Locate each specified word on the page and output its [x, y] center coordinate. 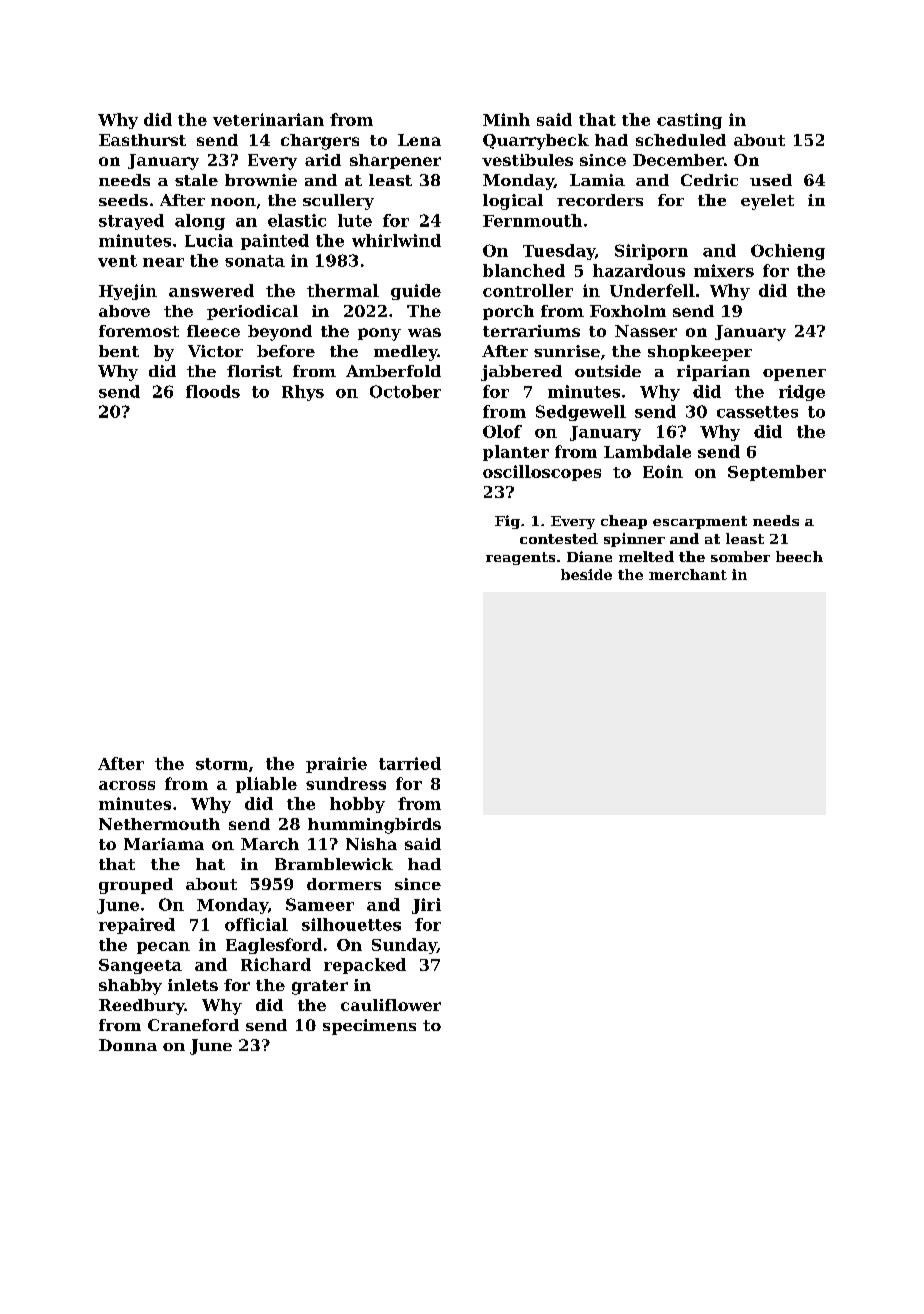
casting [689, 121]
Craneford [193, 1025]
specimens [369, 1027]
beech [799, 556]
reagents [520, 558]
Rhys [303, 393]
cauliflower [391, 1005]
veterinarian [268, 119]
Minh [506, 119]
